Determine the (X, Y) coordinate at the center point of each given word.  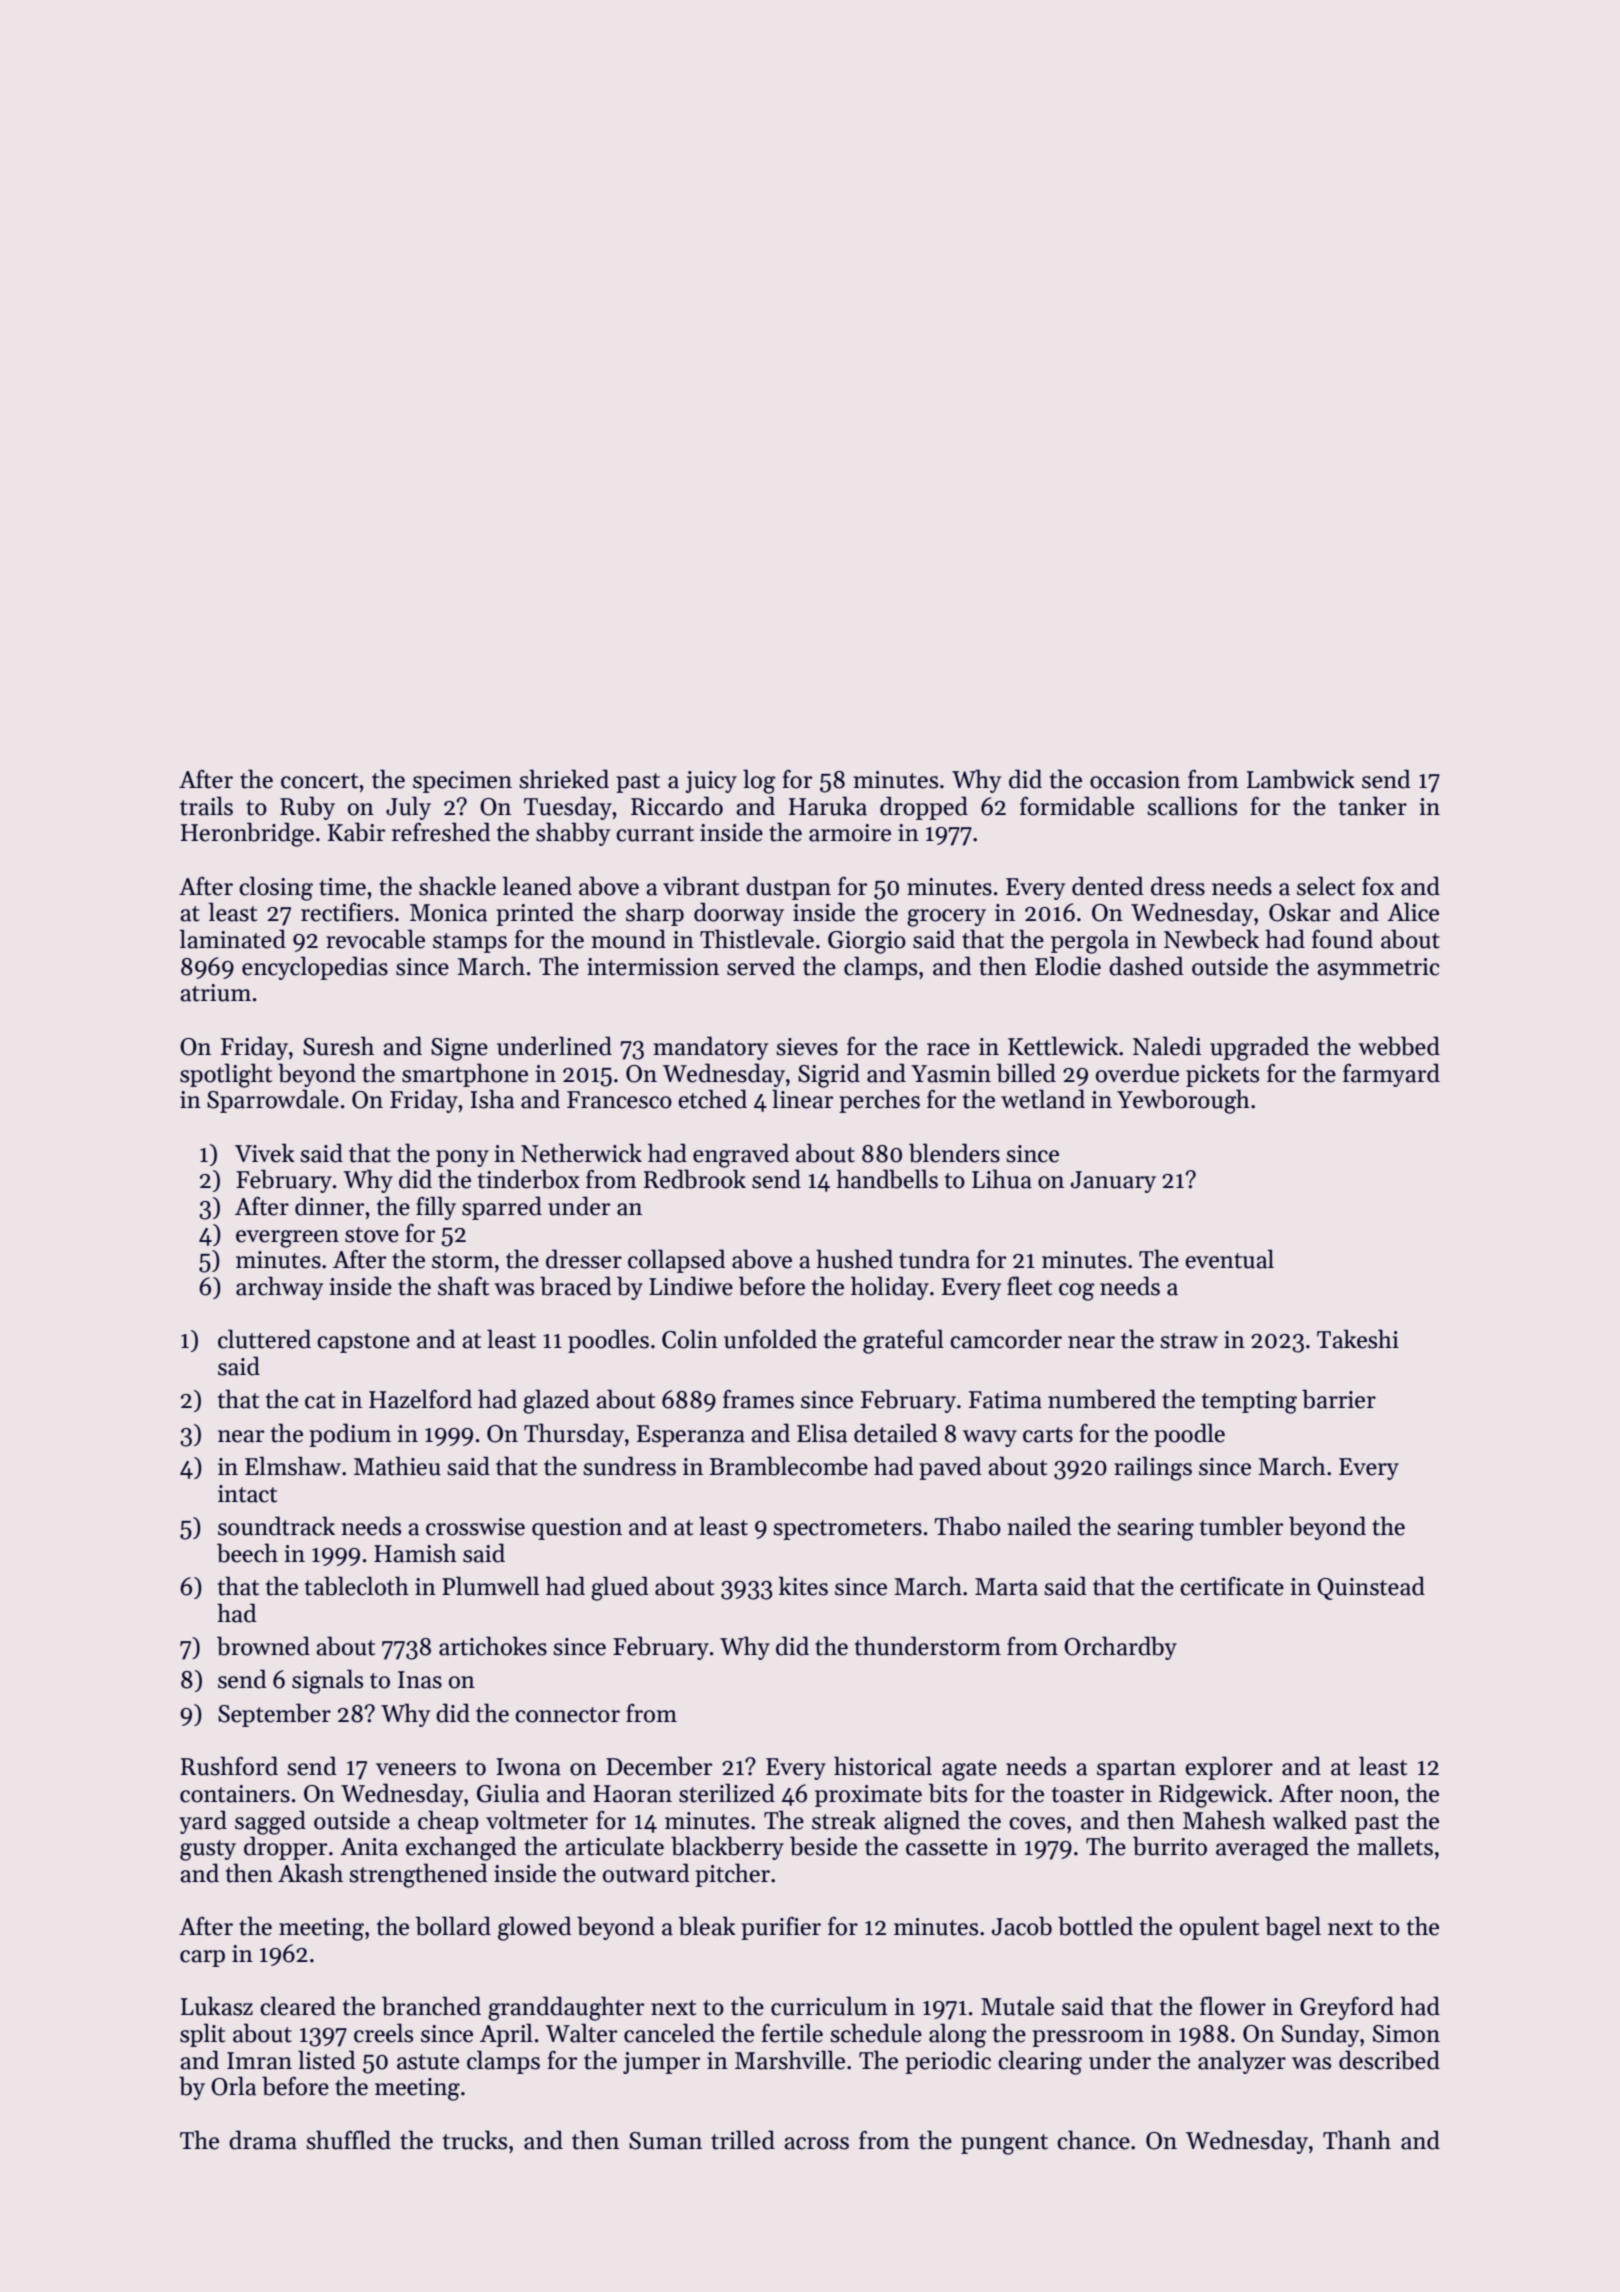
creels (383, 2033)
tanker (1373, 806)
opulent (1219, 1928)
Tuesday (568, 808)
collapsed (677, 1261)
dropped (924, 808)
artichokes (493, 1646)
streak (844, 1820)
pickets (1222, 1075)
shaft (463, 1286)
